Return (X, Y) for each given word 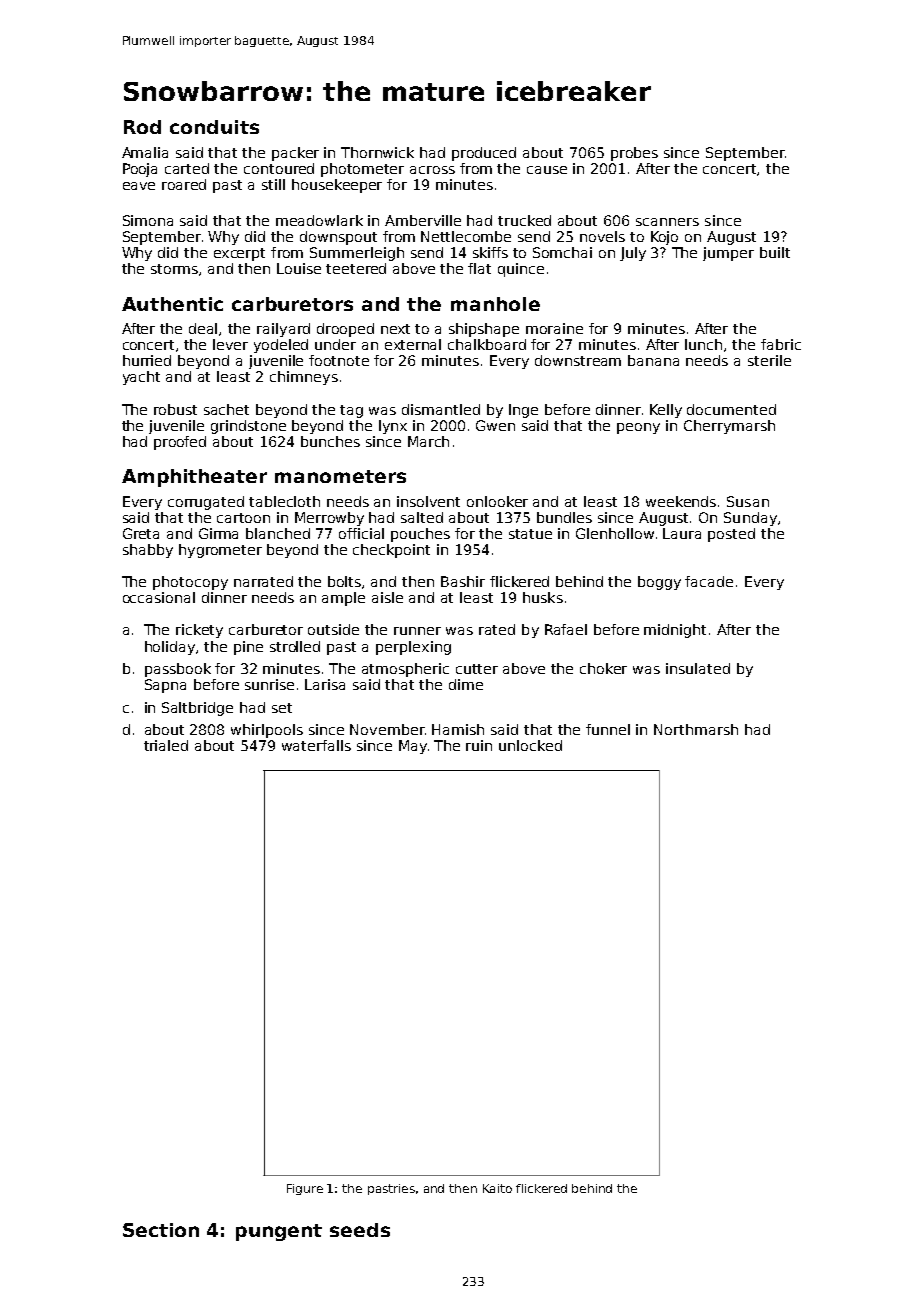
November (387, 729)
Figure (305, 1189)
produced (484, 154)
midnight (675, 631)
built (775, 252)
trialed (166, 745)
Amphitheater (194, 478)
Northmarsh (696, 729)
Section (161, 1230)
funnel (608, 729)
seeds (360, 1230)
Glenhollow (615, 533)
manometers (340, 476)
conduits (214, 127)
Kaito (497, 1188)
